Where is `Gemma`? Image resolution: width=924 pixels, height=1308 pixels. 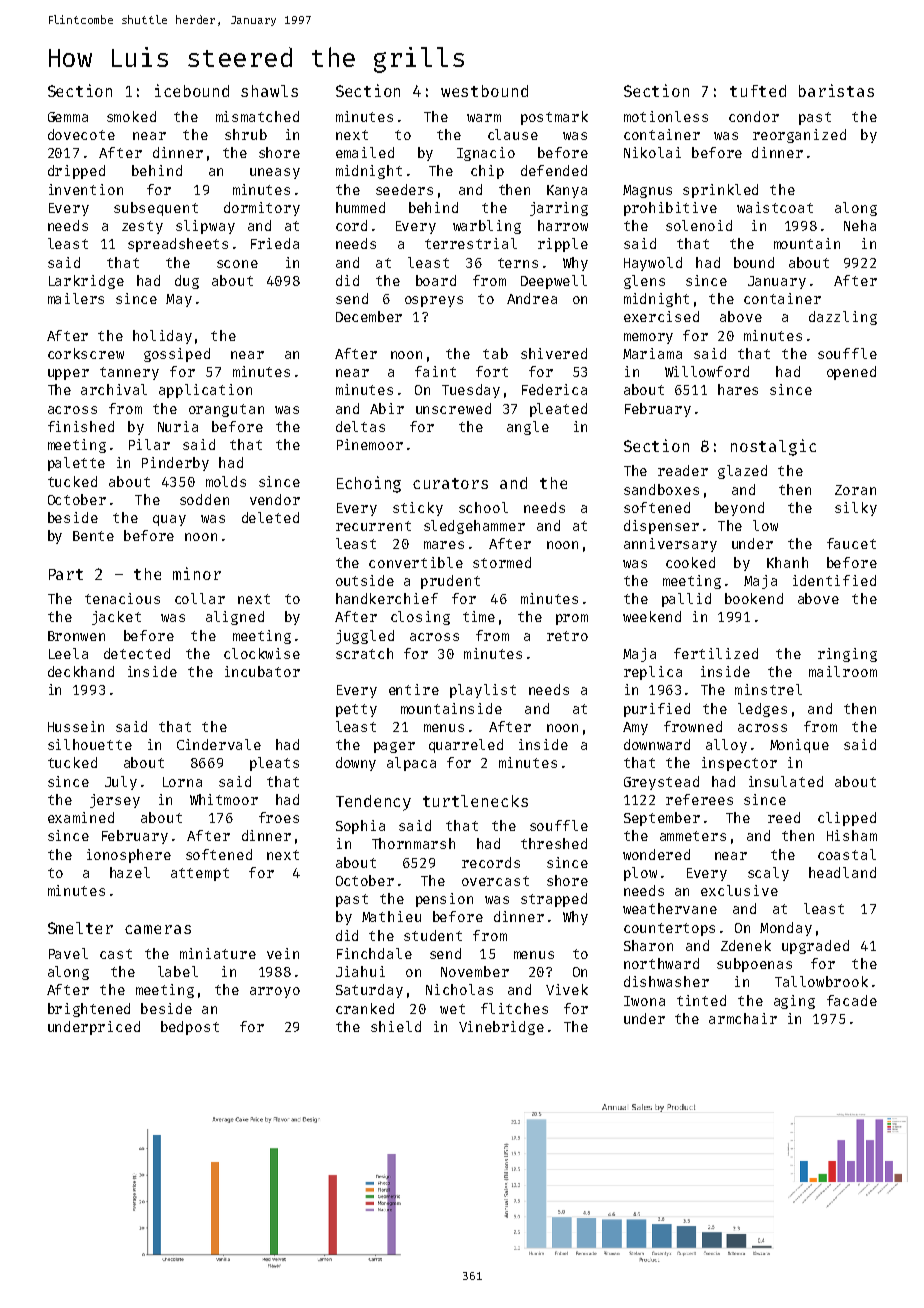
Gemma is located at coordinates (68, 117).
